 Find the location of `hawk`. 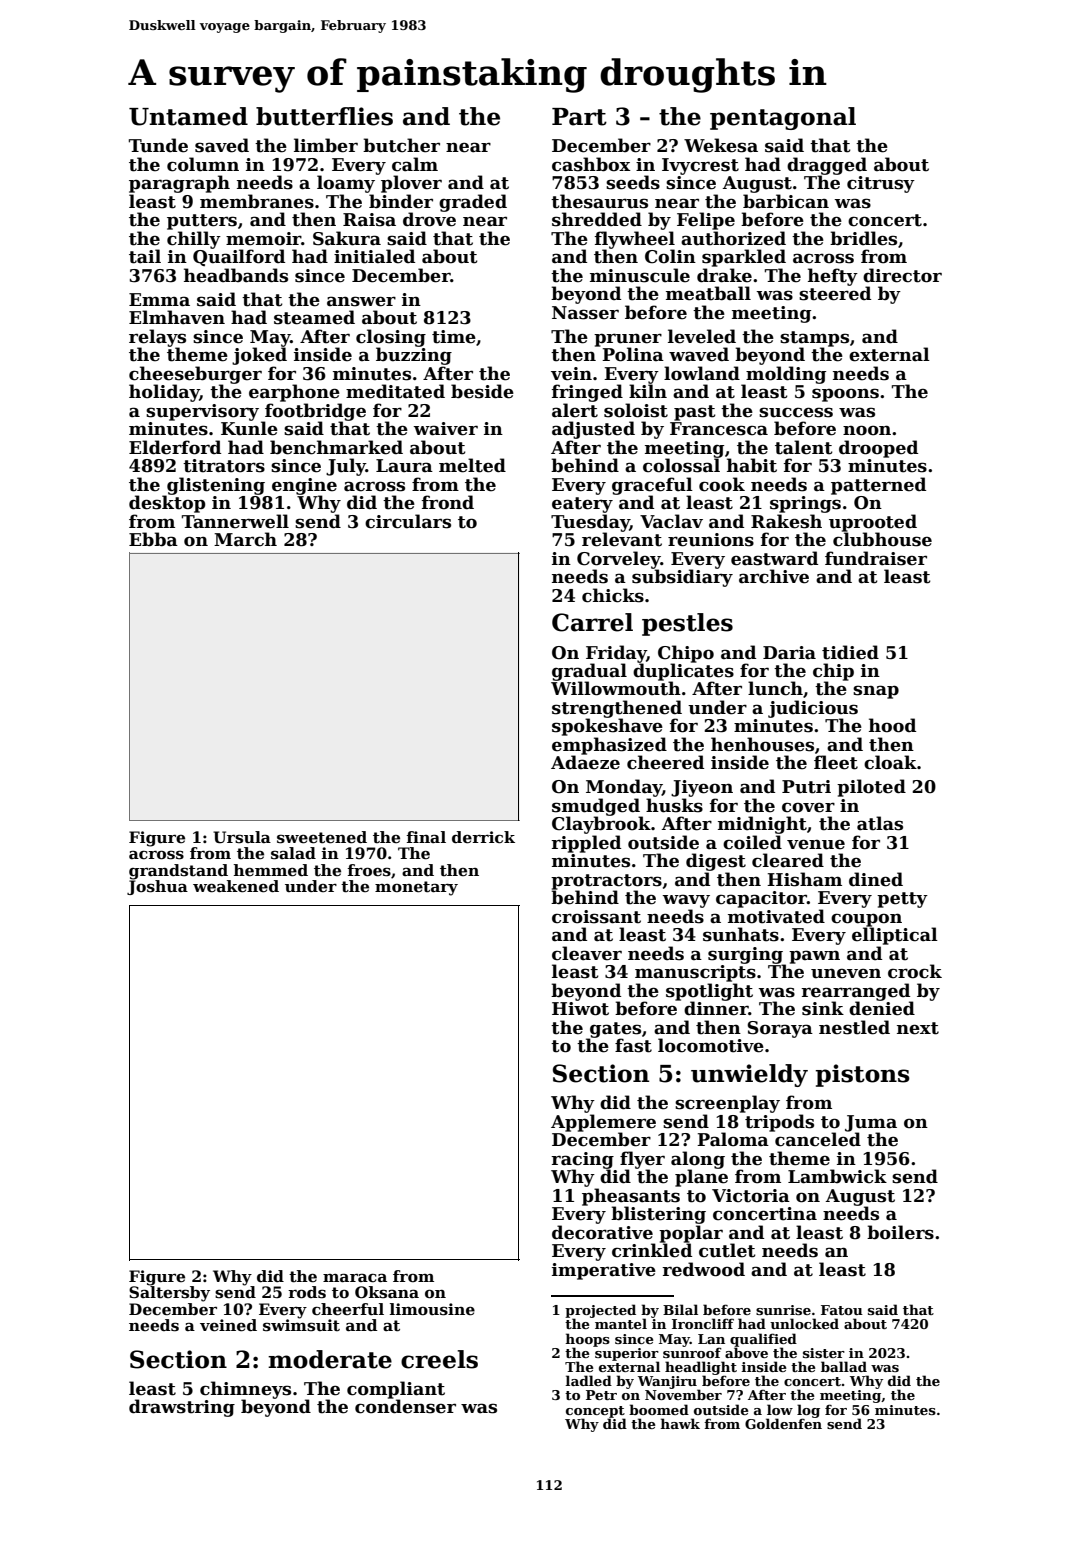

hawk is located at coordinates (680, 1423).
